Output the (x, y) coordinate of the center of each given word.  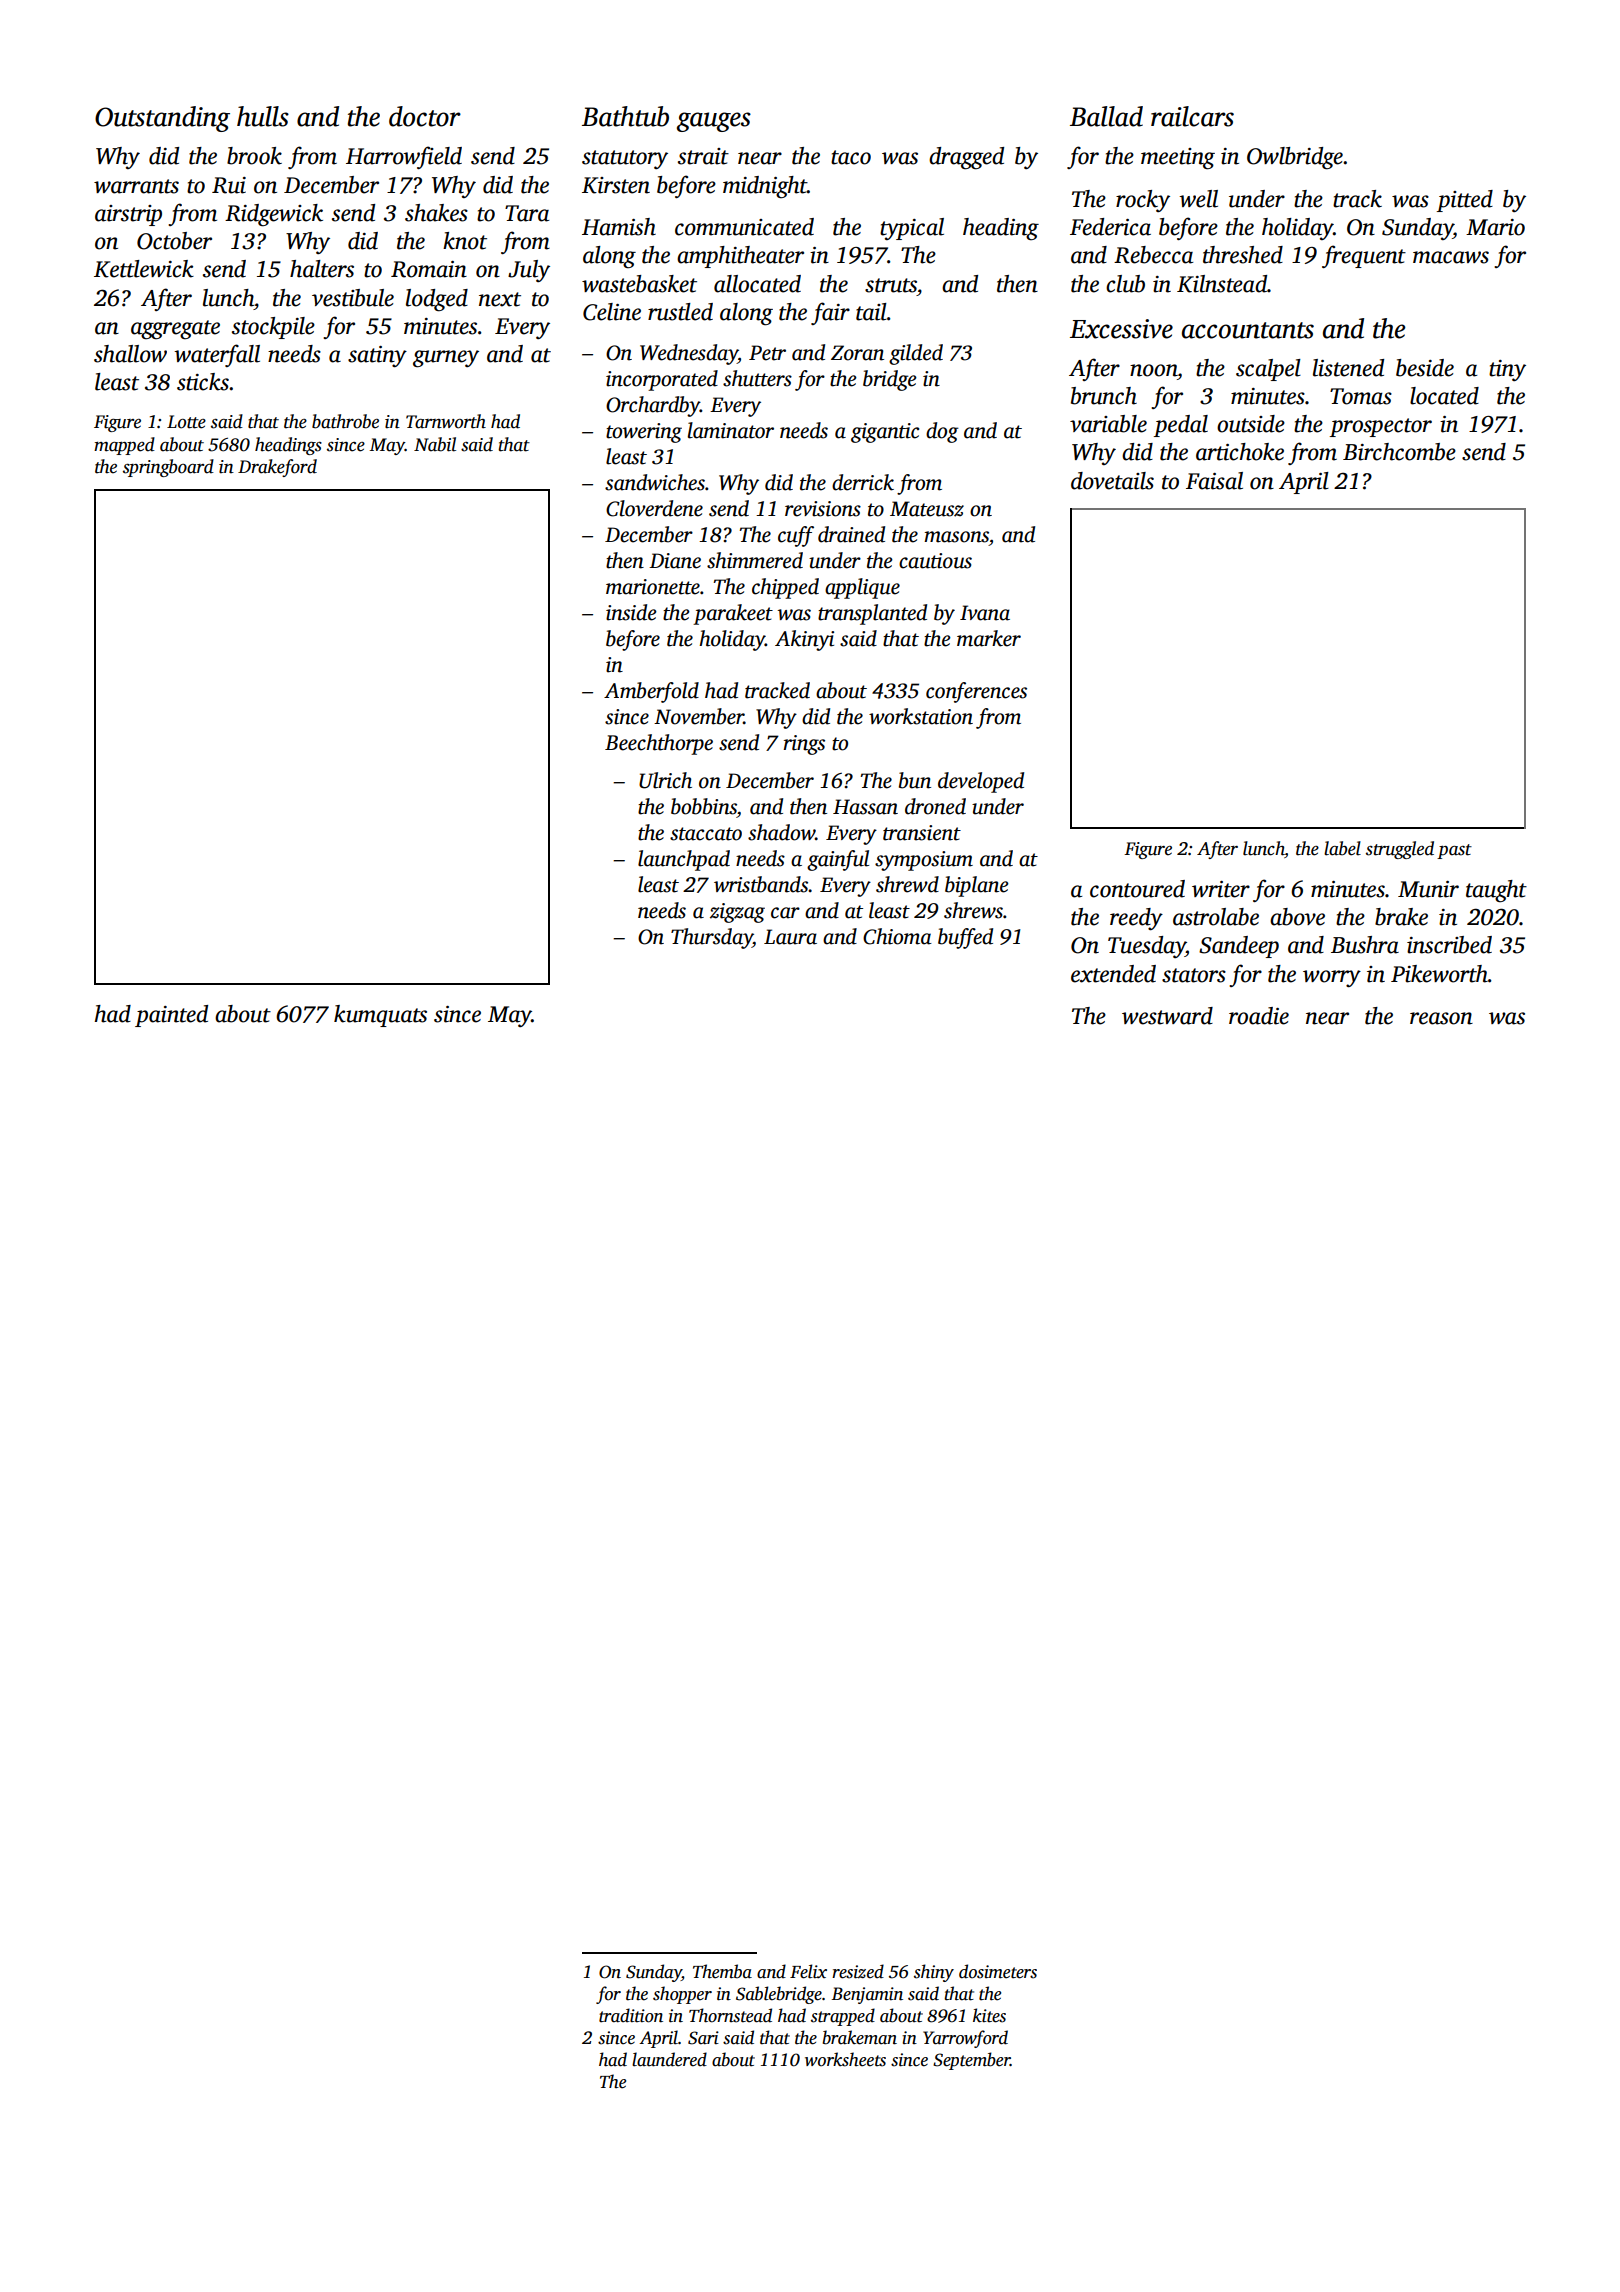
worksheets (845, 2059)
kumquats (380, 1016)
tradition (631, 2015)
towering (644, 433)
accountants (1248, 330)
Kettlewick (144, 269)
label (1342, 848)
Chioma (897, 936)
